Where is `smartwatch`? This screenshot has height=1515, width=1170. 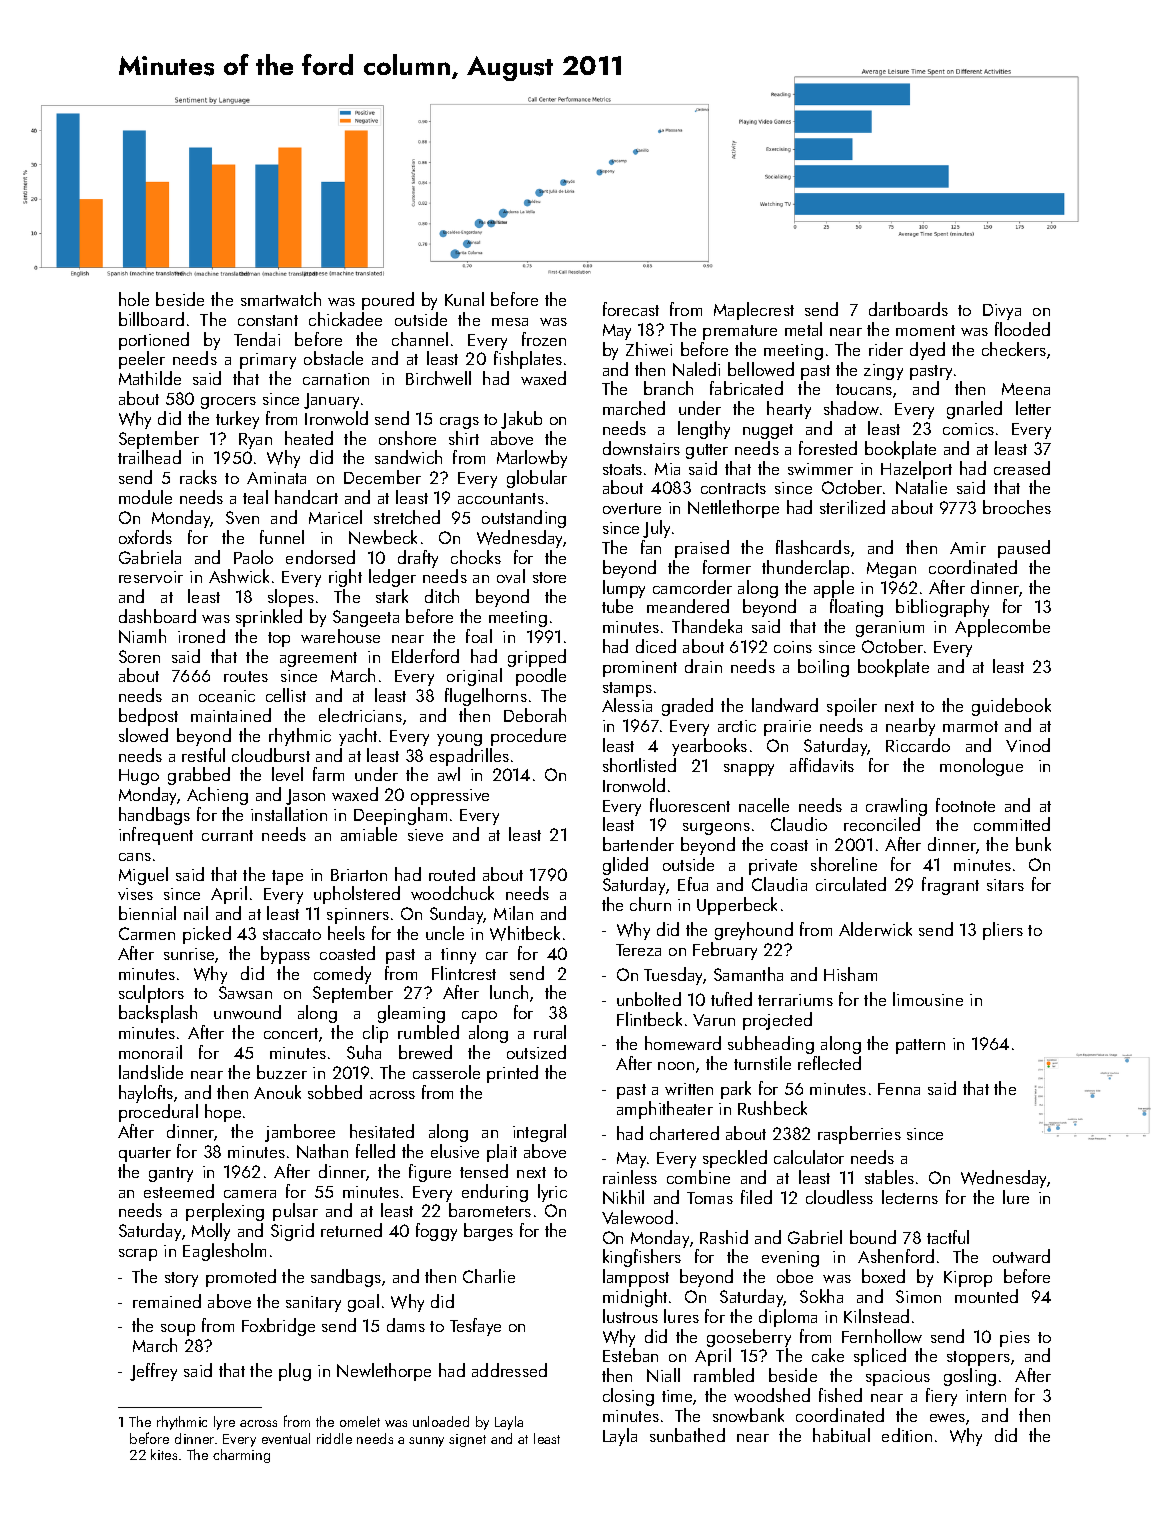
smartwatch is located at coordinates (281, 299).
